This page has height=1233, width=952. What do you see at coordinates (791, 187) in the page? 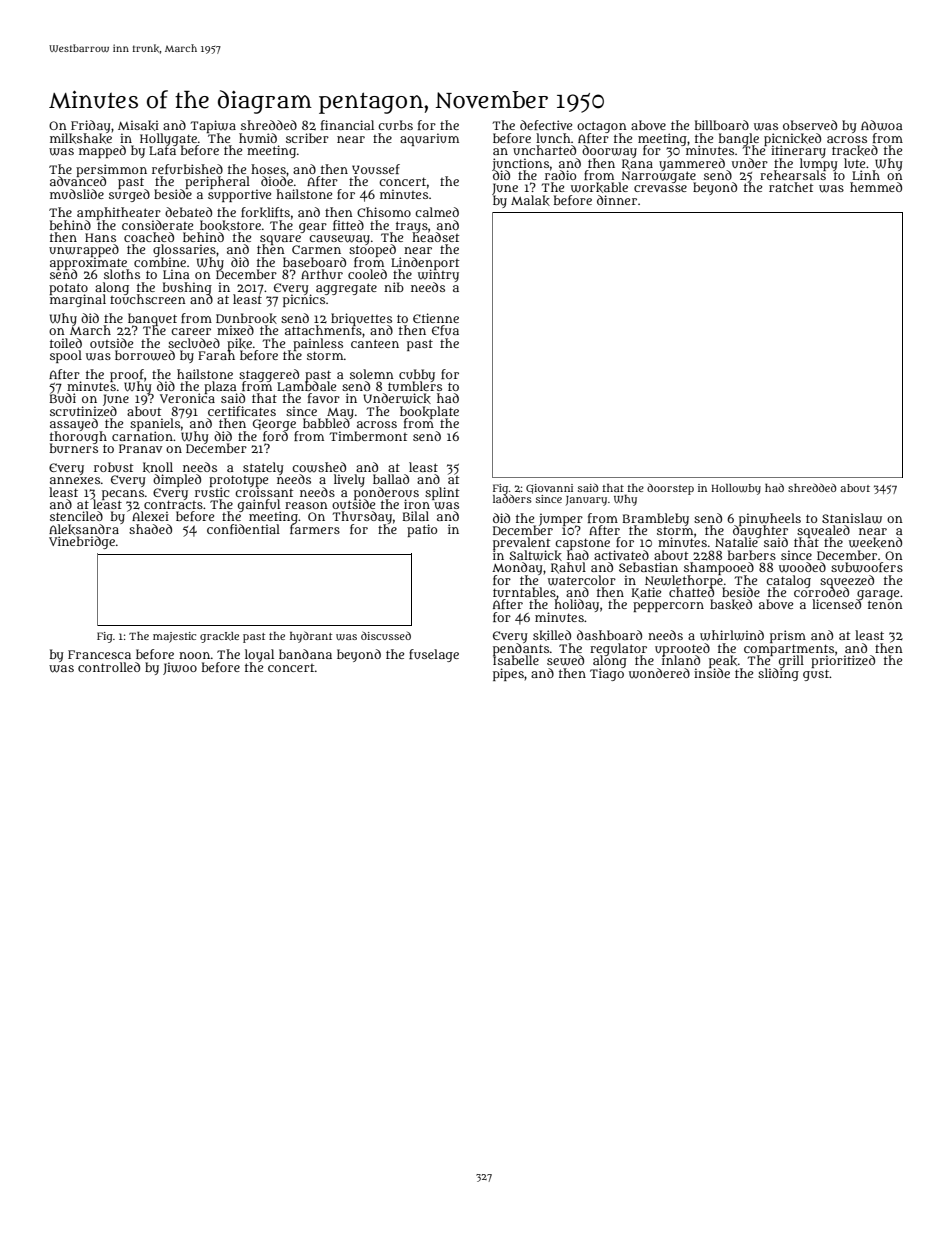
I see `ratchet` at bounding box center [791, 187].
